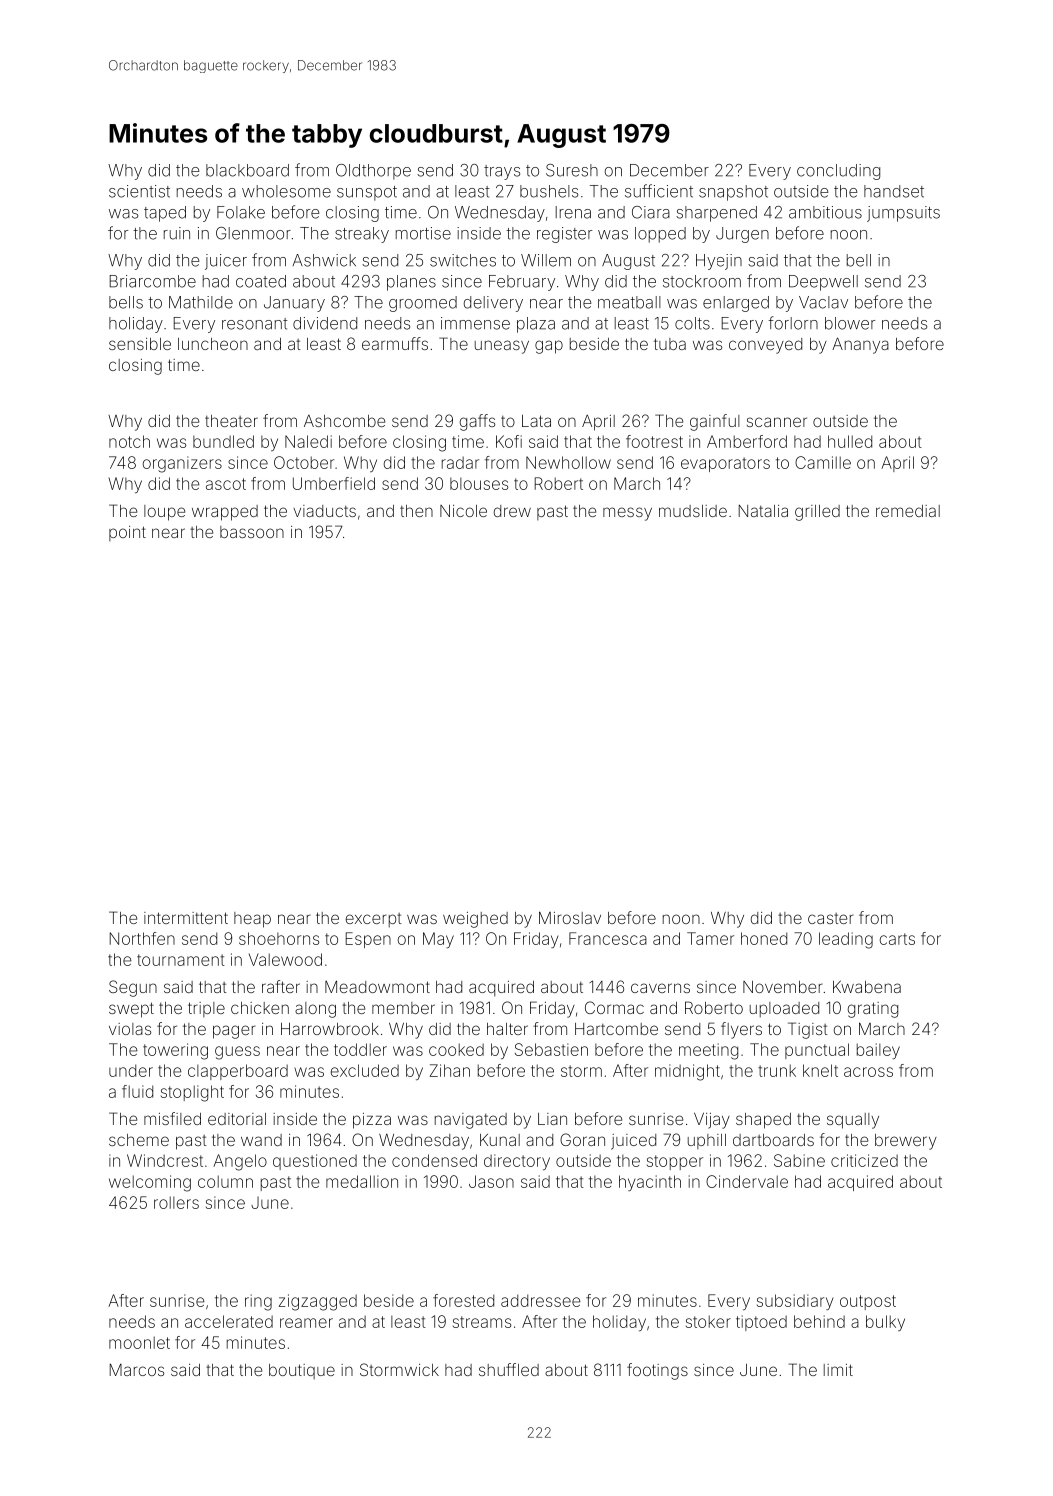 Image resolution: width=1053 pixels, height=1496 pixels. Describe the element at coordinates (838, 172) in the image. I see `concluding` at that location.
